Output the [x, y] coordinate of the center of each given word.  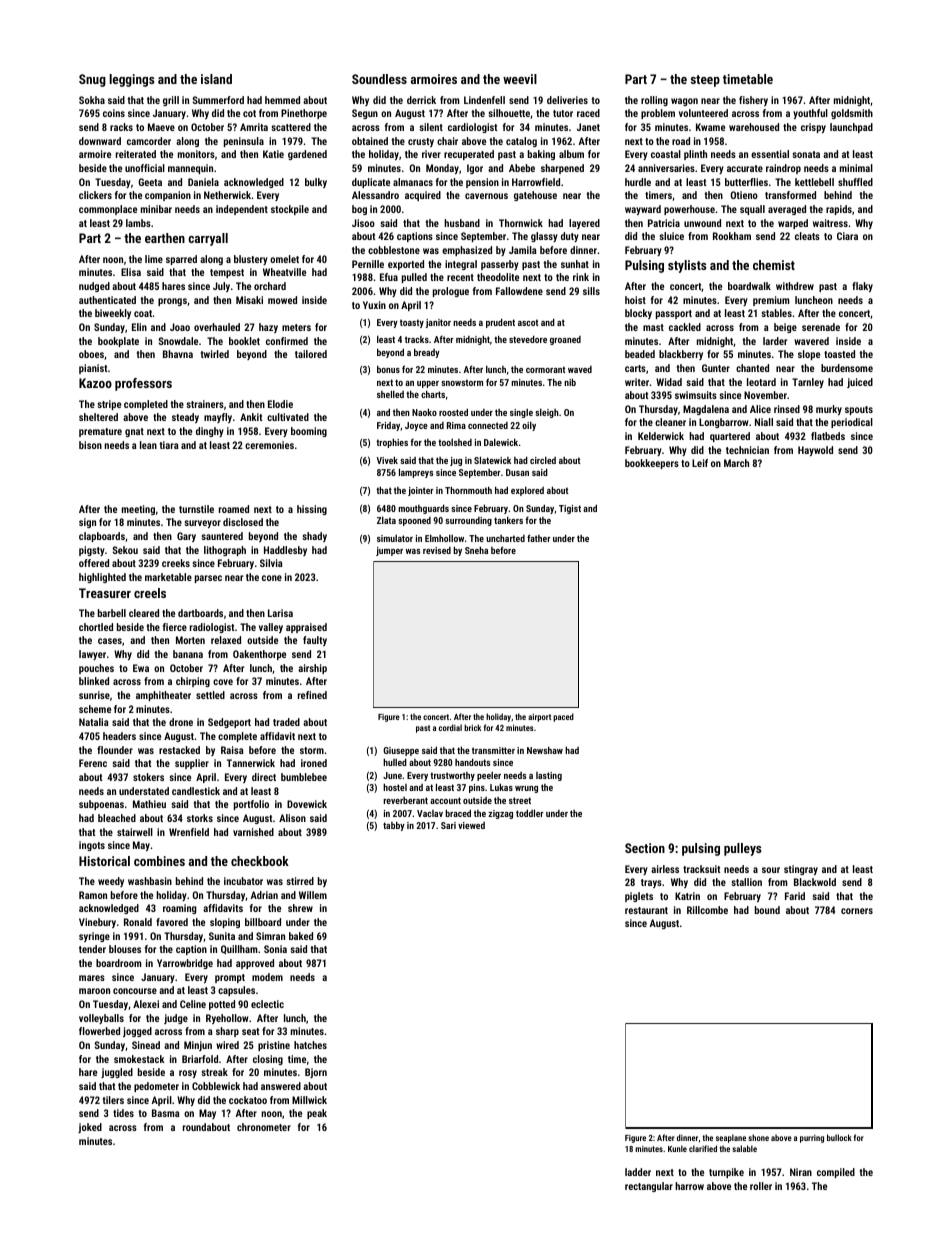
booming [309, 432]
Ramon [93, 895]
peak [317, 1114]
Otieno [744, 195]
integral [461, 265]
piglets [639, 897]
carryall [208, 239]
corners [857, 911]
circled [543, 460]
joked [90, 1128]
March [736, 463]
